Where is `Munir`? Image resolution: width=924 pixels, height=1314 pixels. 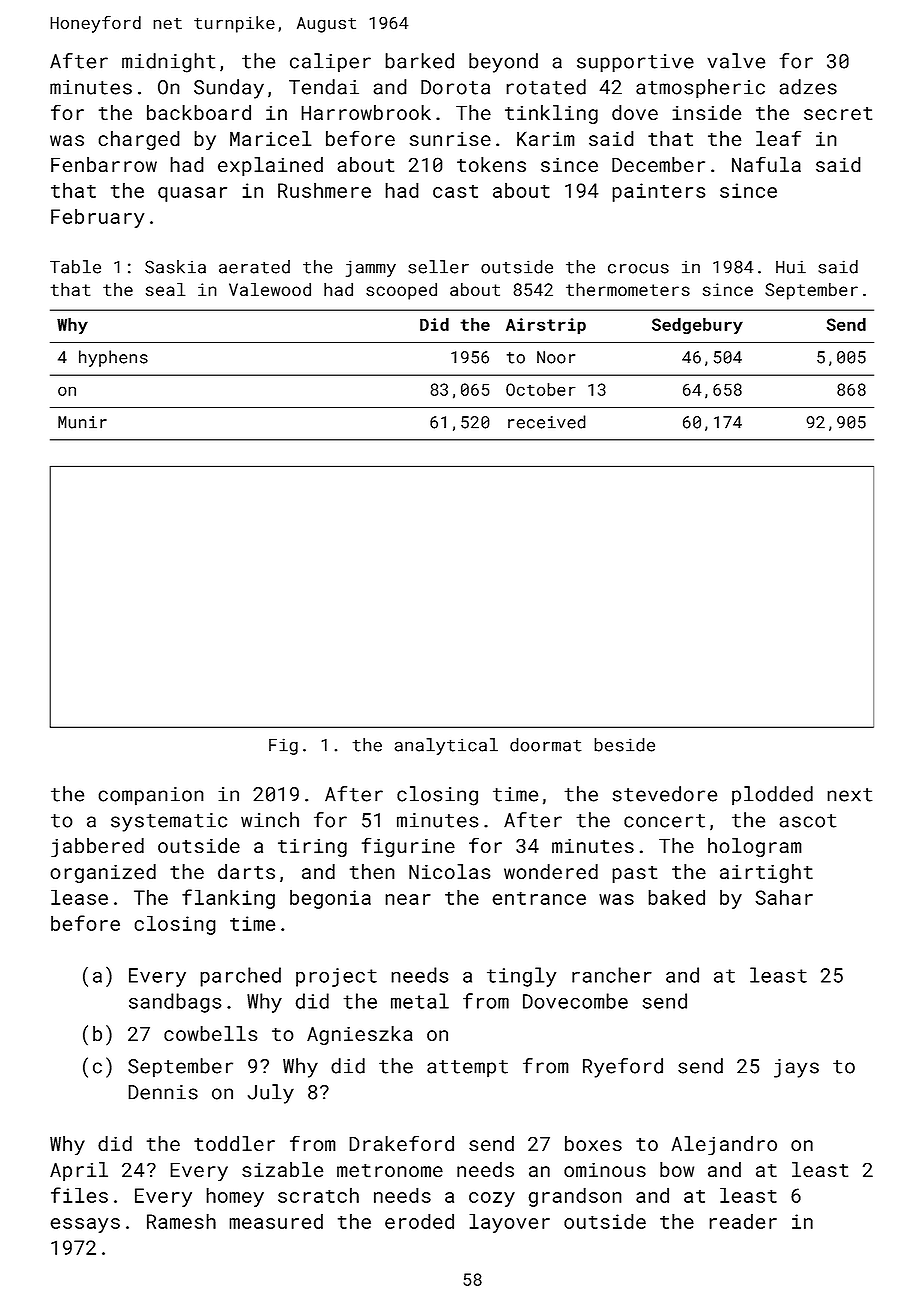 Munir is located at coordinates (82, 422).
